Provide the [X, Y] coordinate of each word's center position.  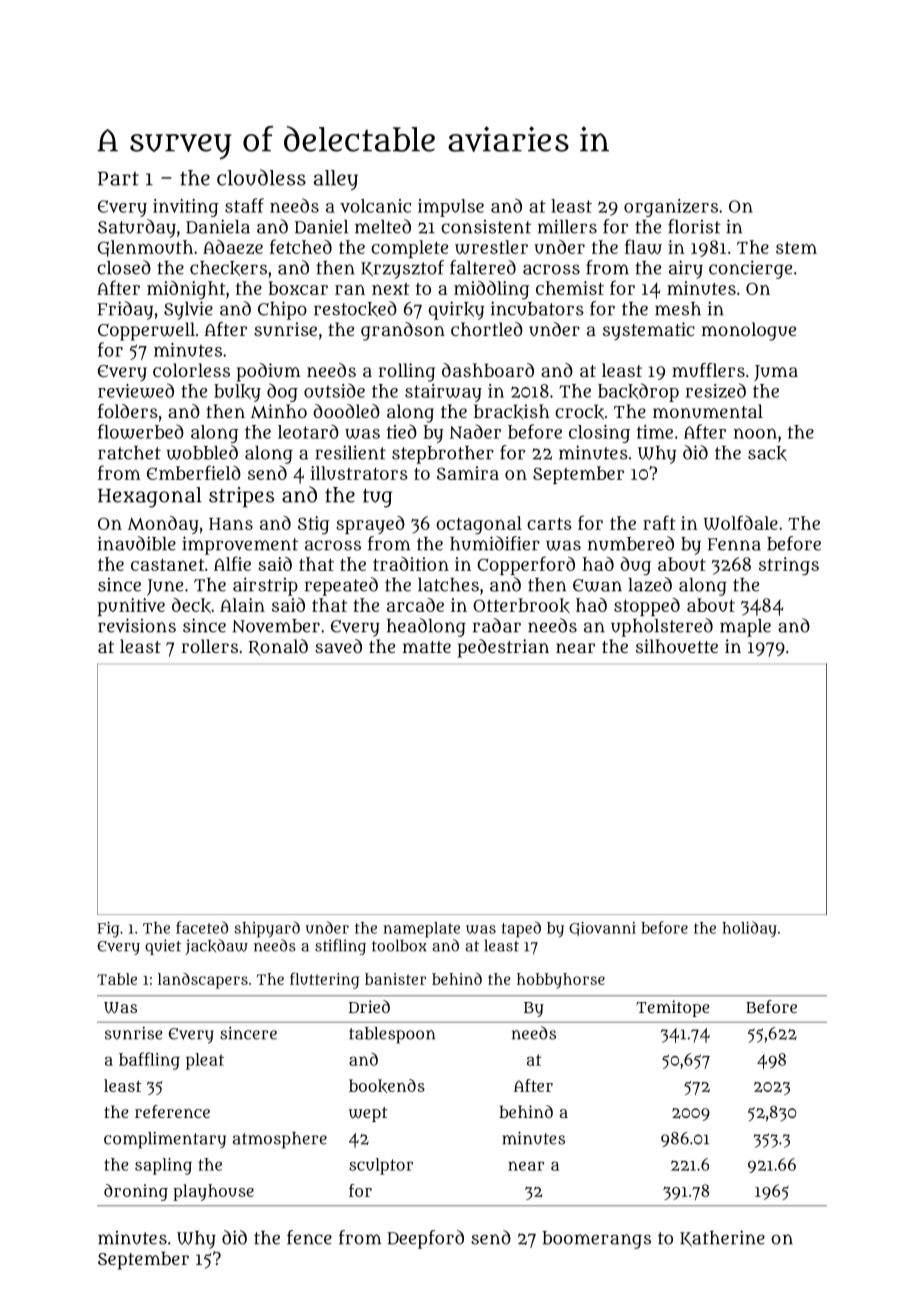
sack [767, 453]
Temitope [673, 1008]
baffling [149, 1061]
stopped [647, 607]
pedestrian [503, 648]
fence [309, 1237]
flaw [643, 246]
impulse [451, 208]
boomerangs [596, 1240]
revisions [137, 625]
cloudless [261, 177]
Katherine [722, 1238]
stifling [340, 947]
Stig [314, 525]
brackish [512, 411]
